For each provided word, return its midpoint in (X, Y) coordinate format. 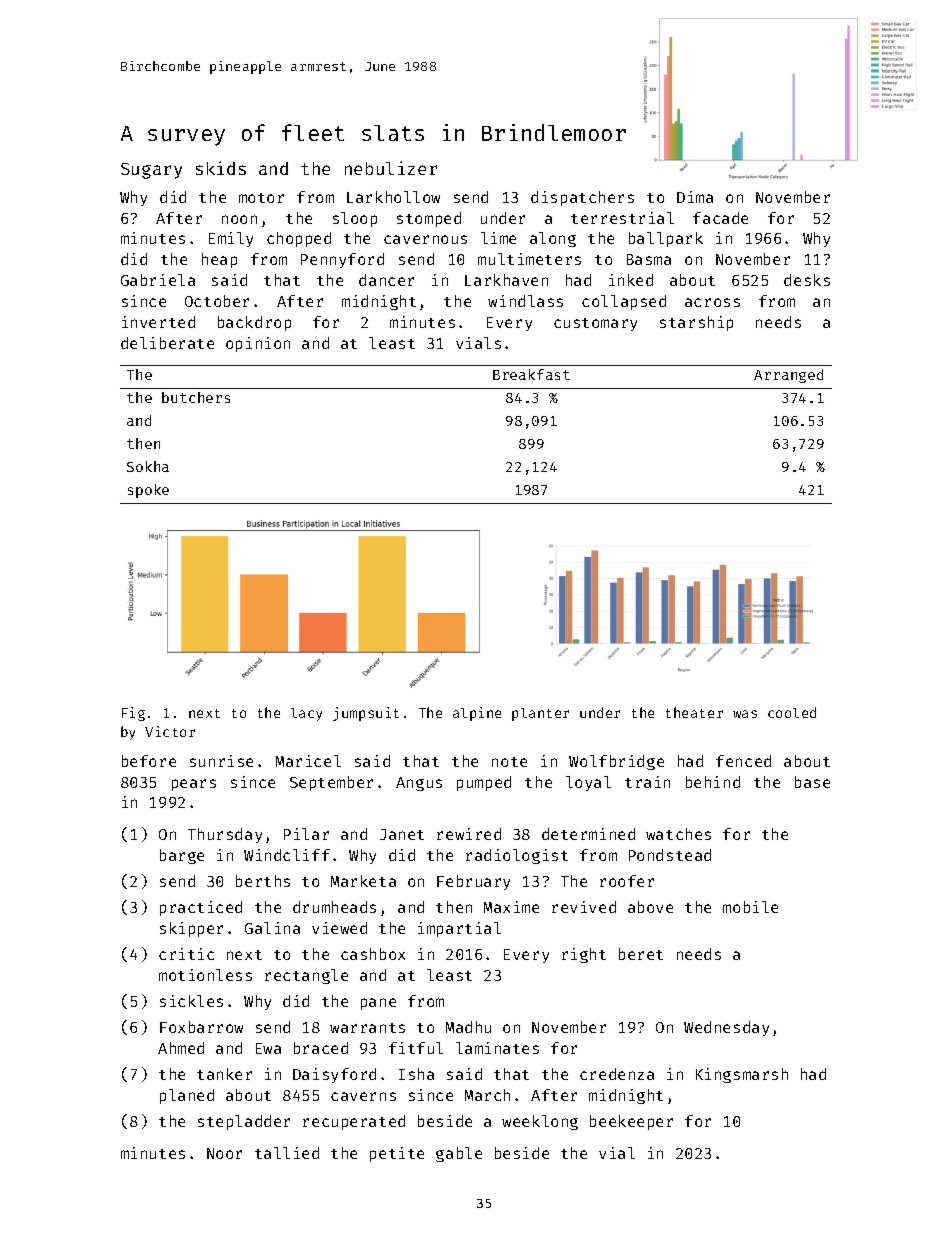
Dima (695, 197)
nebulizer (391, 168)
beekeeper (631, 1122)
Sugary (151, 171)
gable (459, 1154)
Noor (224, 1153)
